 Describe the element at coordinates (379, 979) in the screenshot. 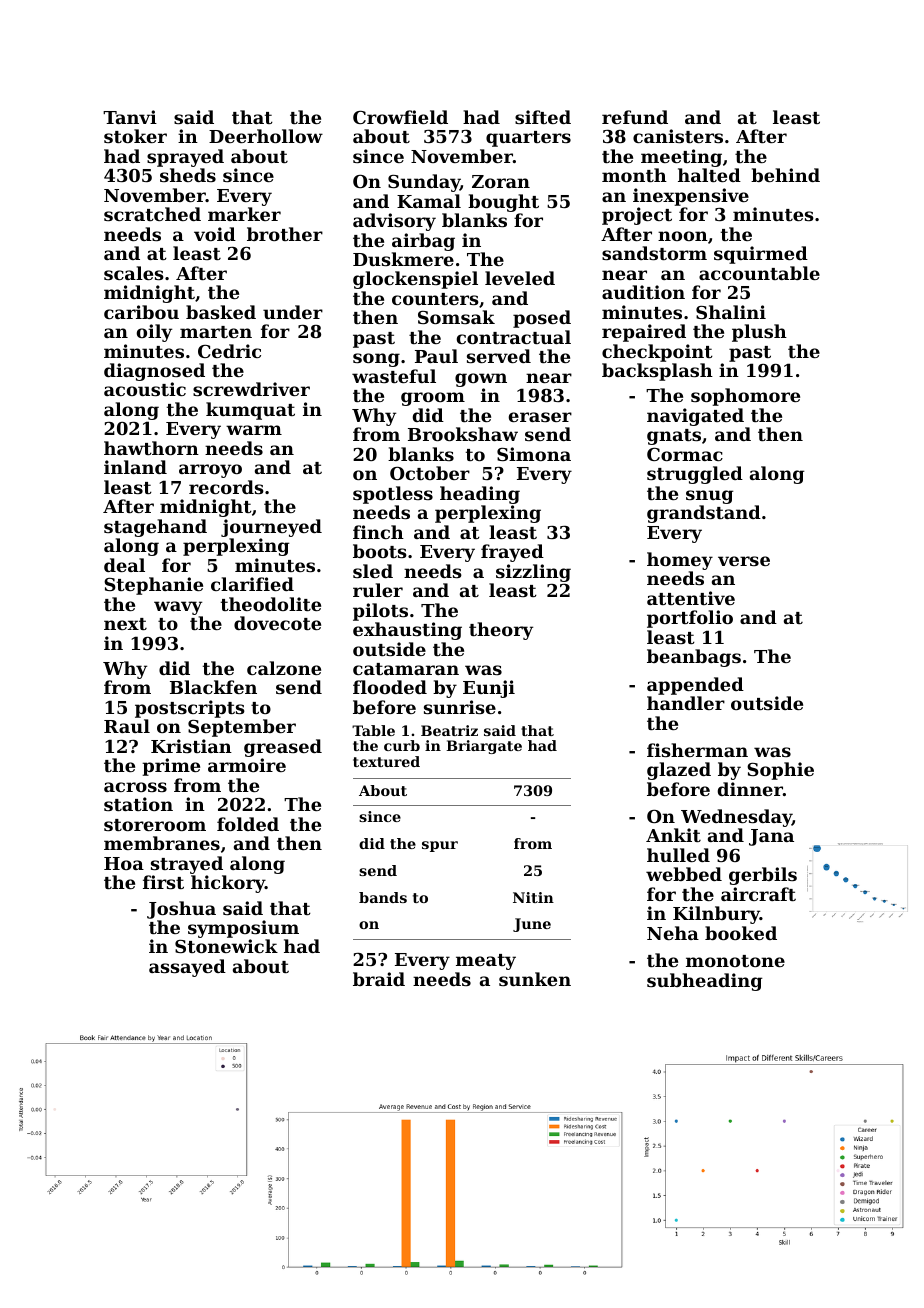

I see `braid` at that location.
